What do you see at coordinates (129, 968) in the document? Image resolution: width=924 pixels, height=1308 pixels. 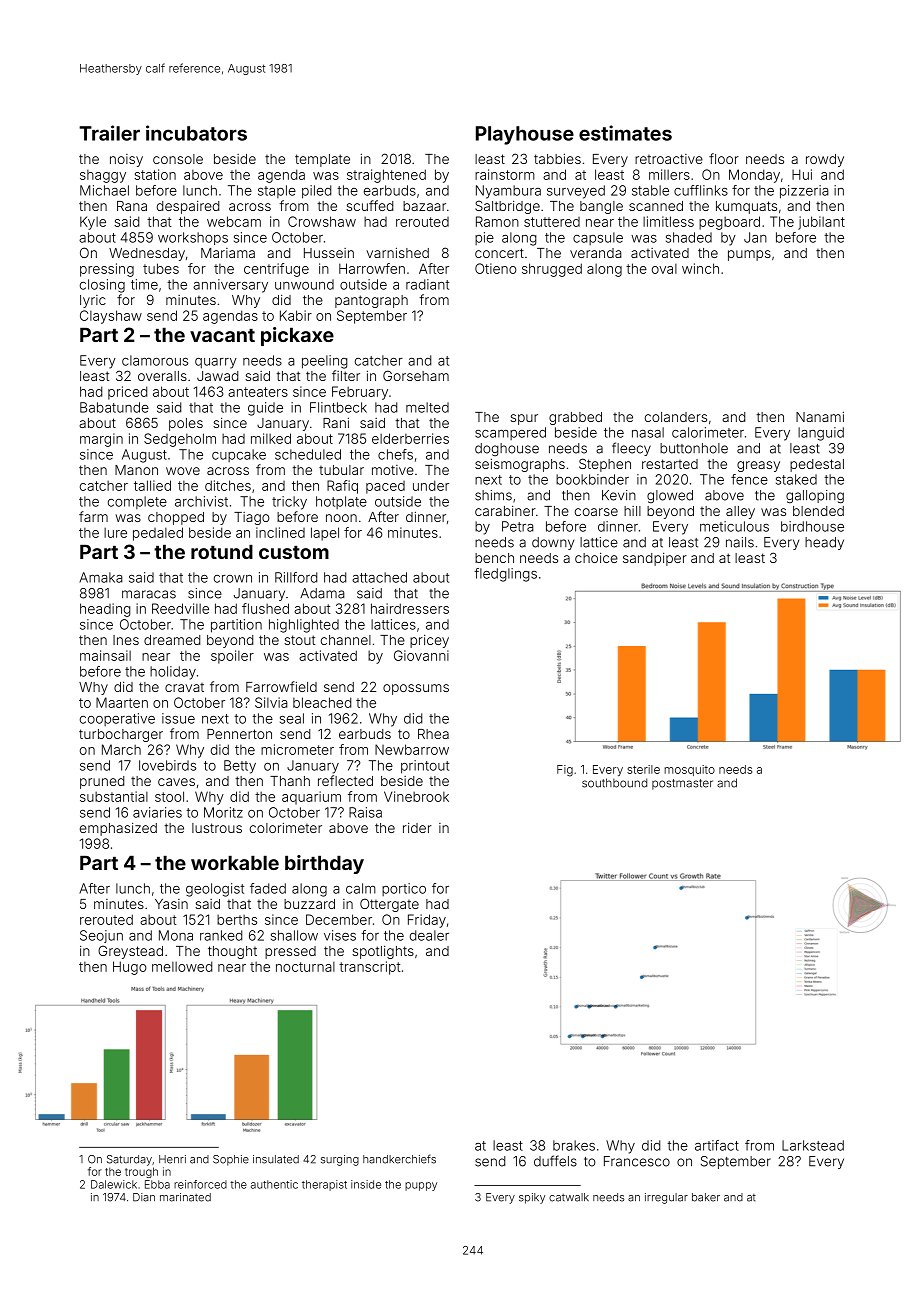 I see `Hugo` at bounding box center [129, 968].
